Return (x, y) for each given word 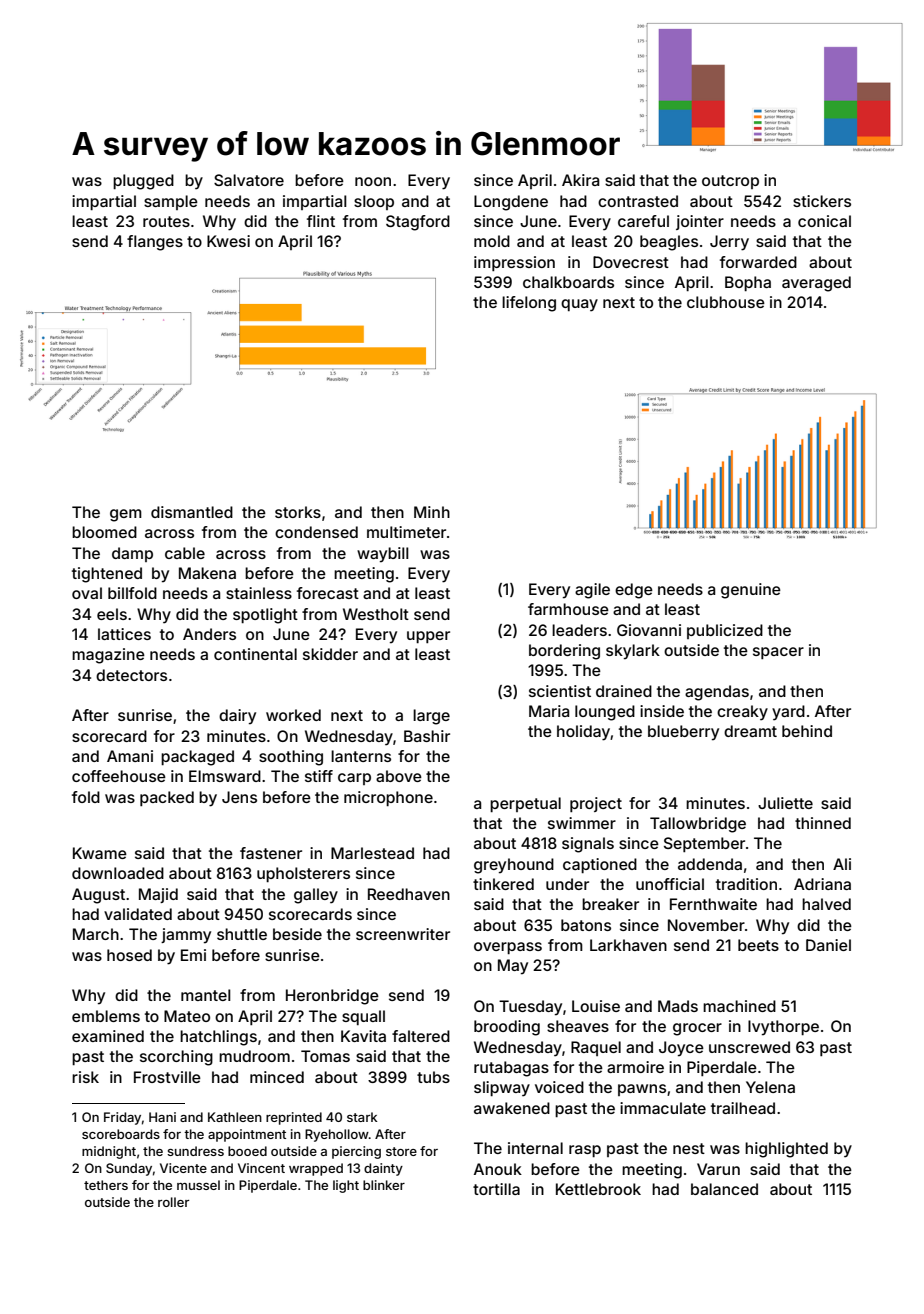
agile (592, 591)
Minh (432, 512)
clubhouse (726, 302)
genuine (751, 591)
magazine (108, 656)
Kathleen (235, 1117)
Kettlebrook (598, 1189)
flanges (155, 243)
